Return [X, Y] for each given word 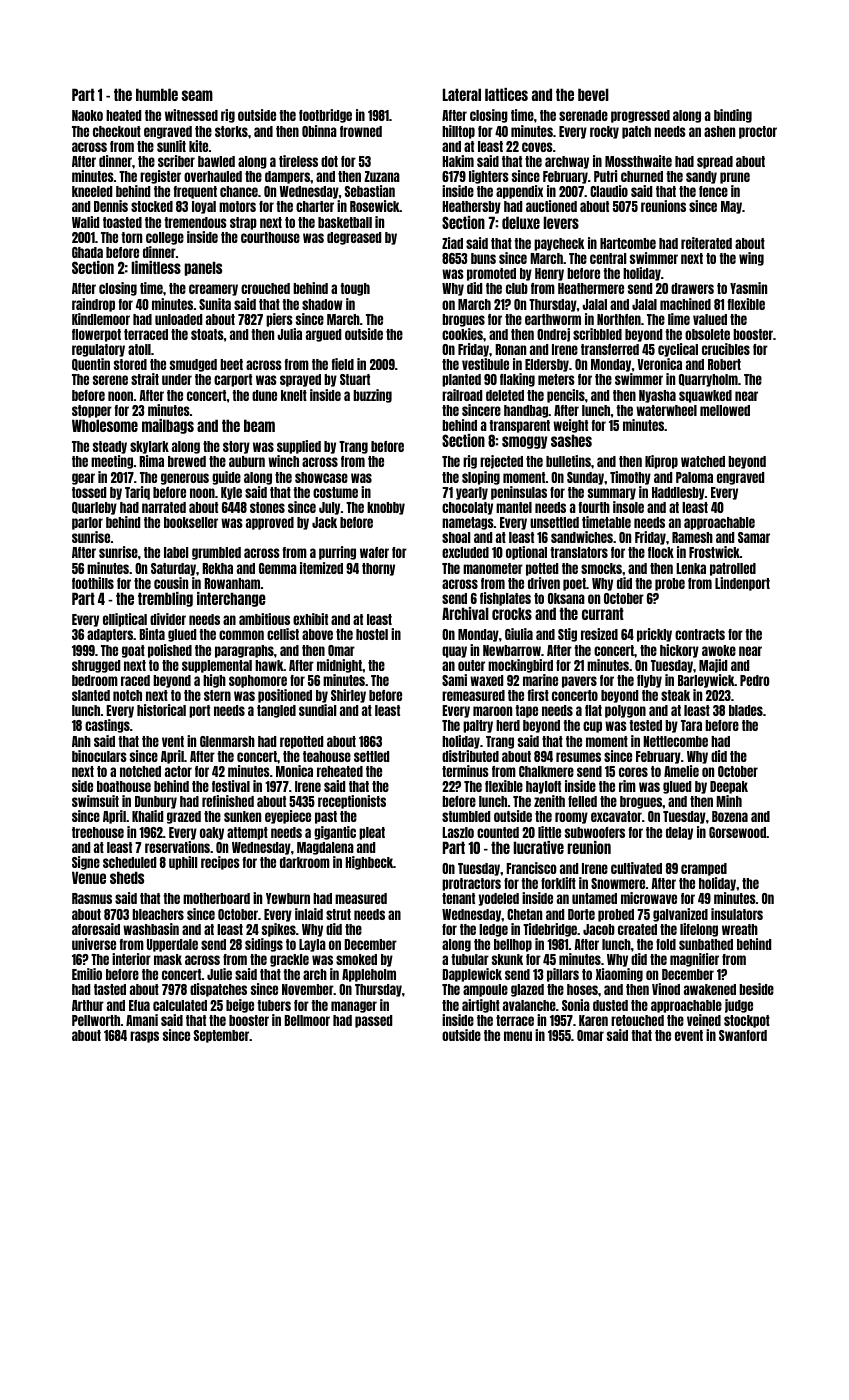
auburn [247, 461]
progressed [640, 116]
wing [751, 259]
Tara [691, 725]
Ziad [452, 243]
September [221, 1036]
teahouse [327, 756]
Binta [152, 634]
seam [197, 95]
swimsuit [95, 801]
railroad [462, 395]
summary [612, 494]
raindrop [93, 305]
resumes [578, 757]
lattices [506, 94]
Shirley [348, 696]
